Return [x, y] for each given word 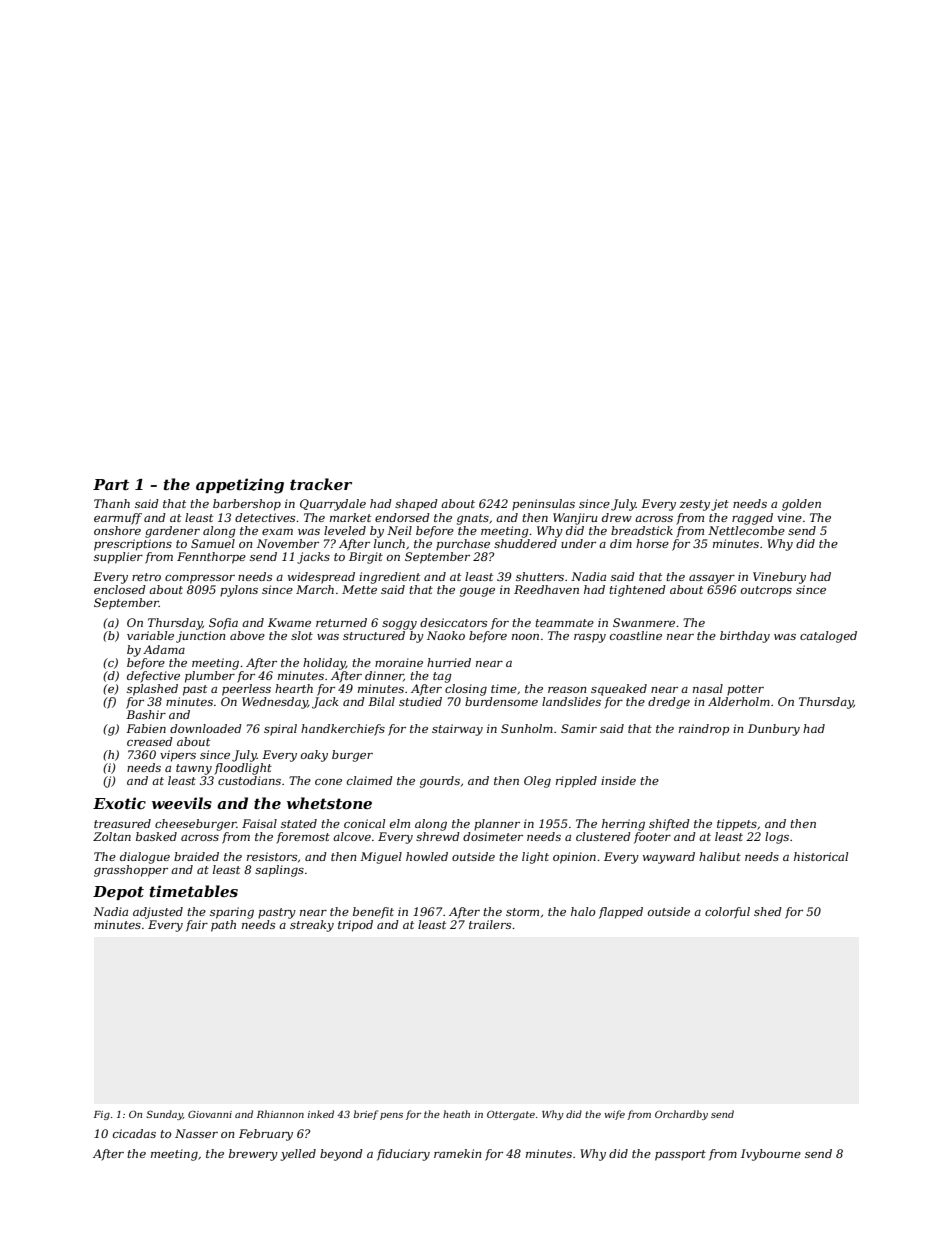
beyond [341, 1155]
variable [150, 635]
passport [680, 1155]
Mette [359, 589]
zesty [694, 505]
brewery [253, 1155]
